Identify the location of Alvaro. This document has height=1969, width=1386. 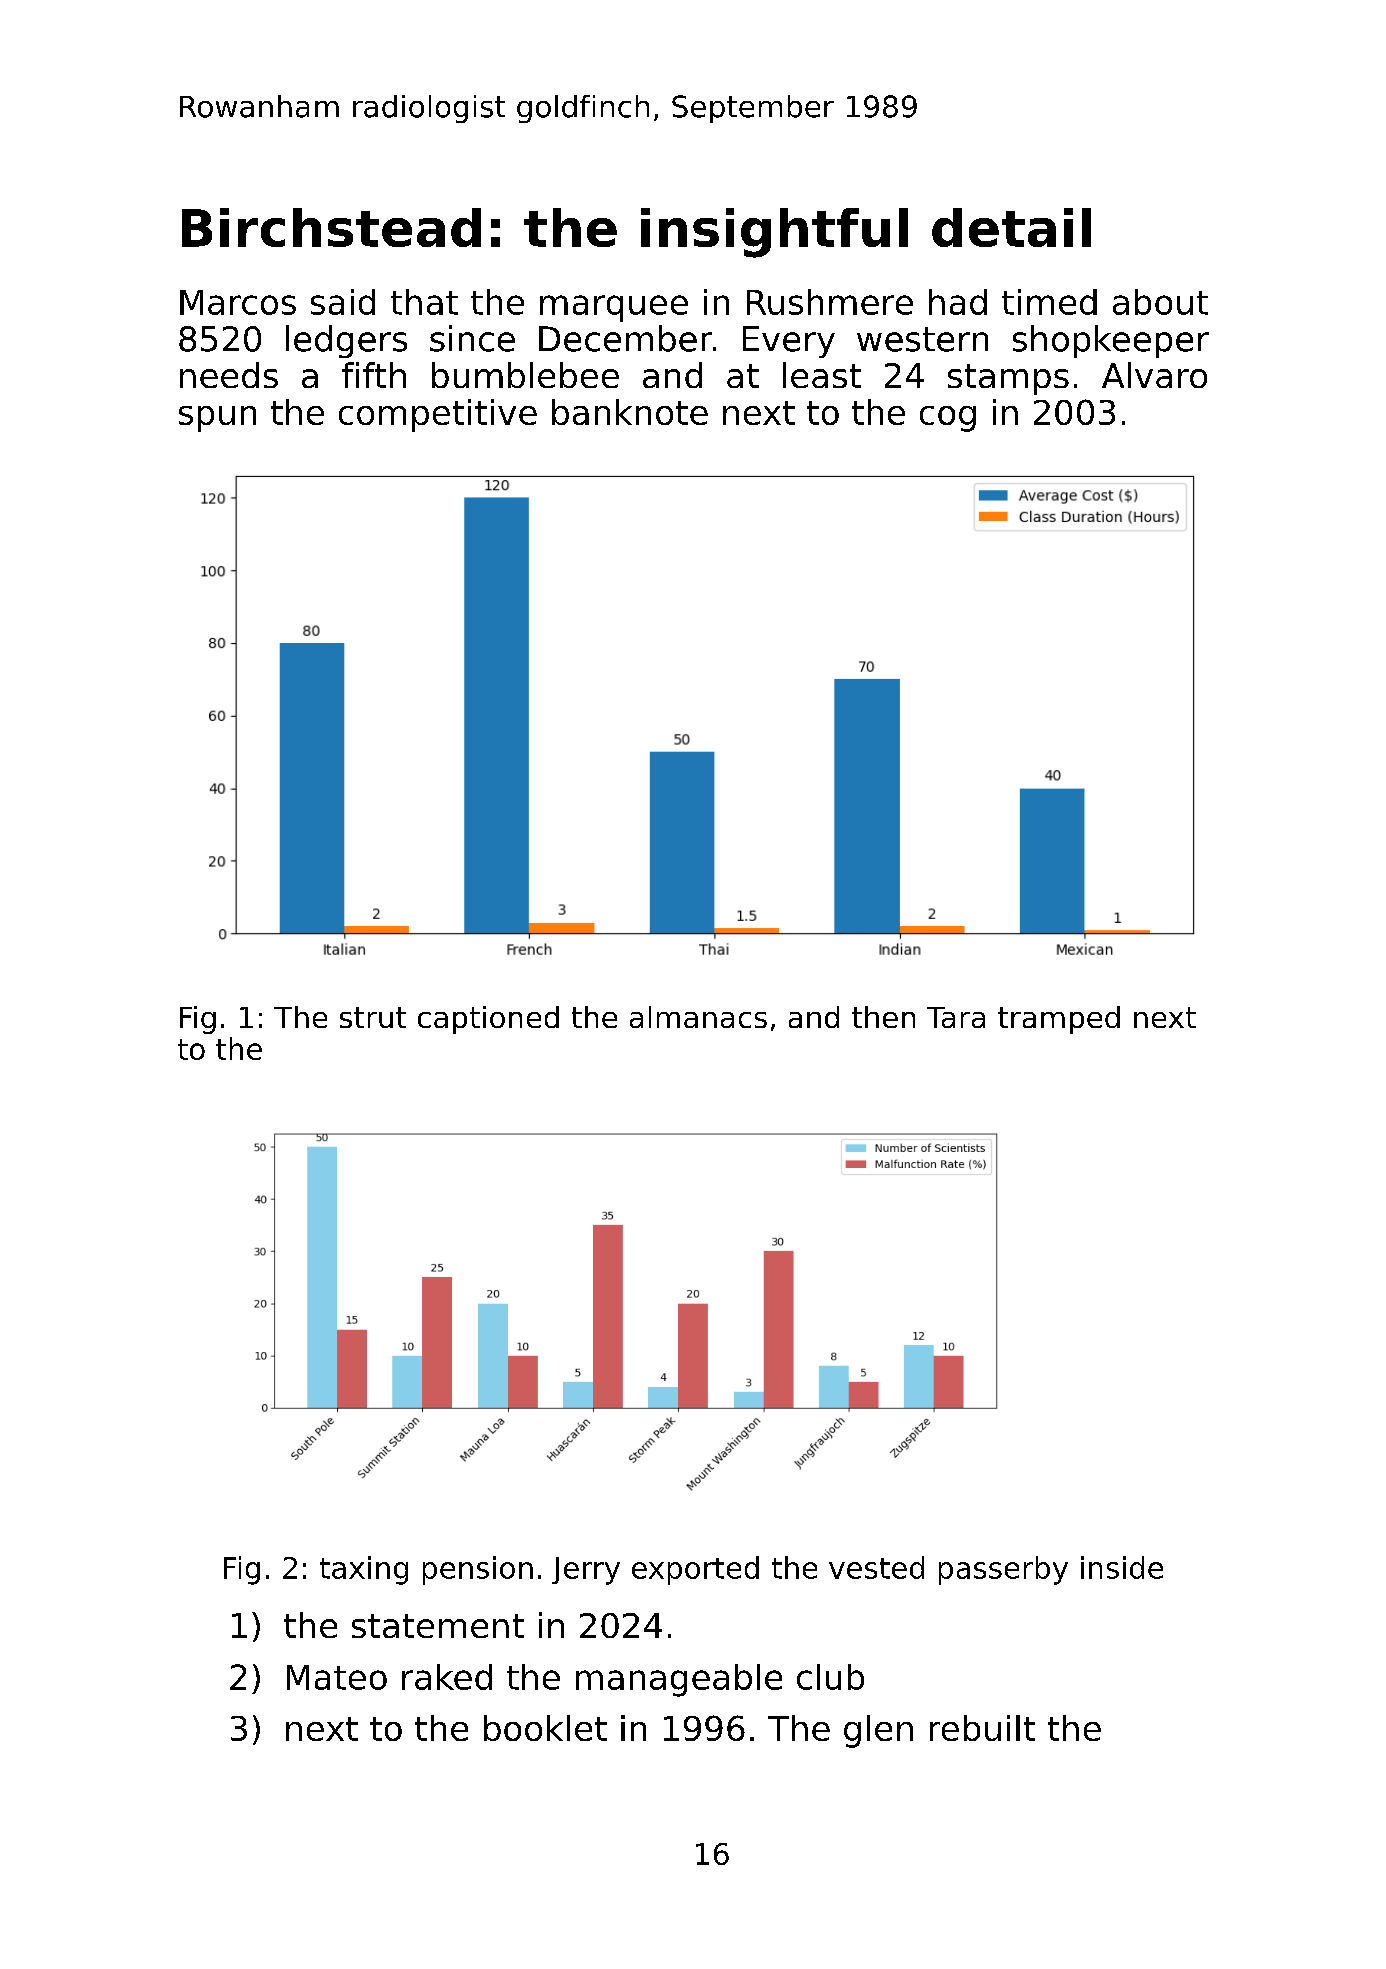
(1154, 375).
